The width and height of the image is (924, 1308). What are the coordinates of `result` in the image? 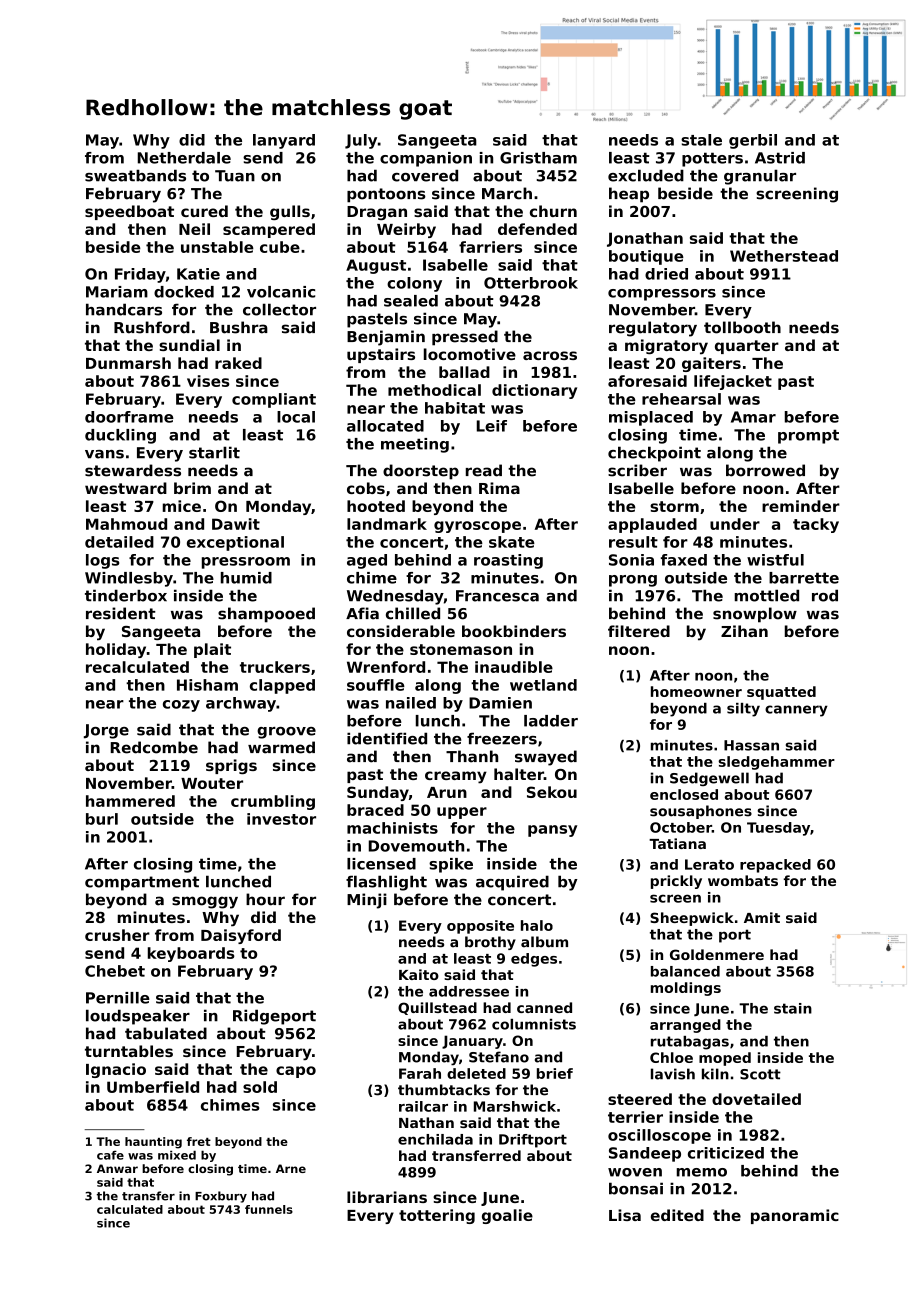 It's located at (633, 542).
